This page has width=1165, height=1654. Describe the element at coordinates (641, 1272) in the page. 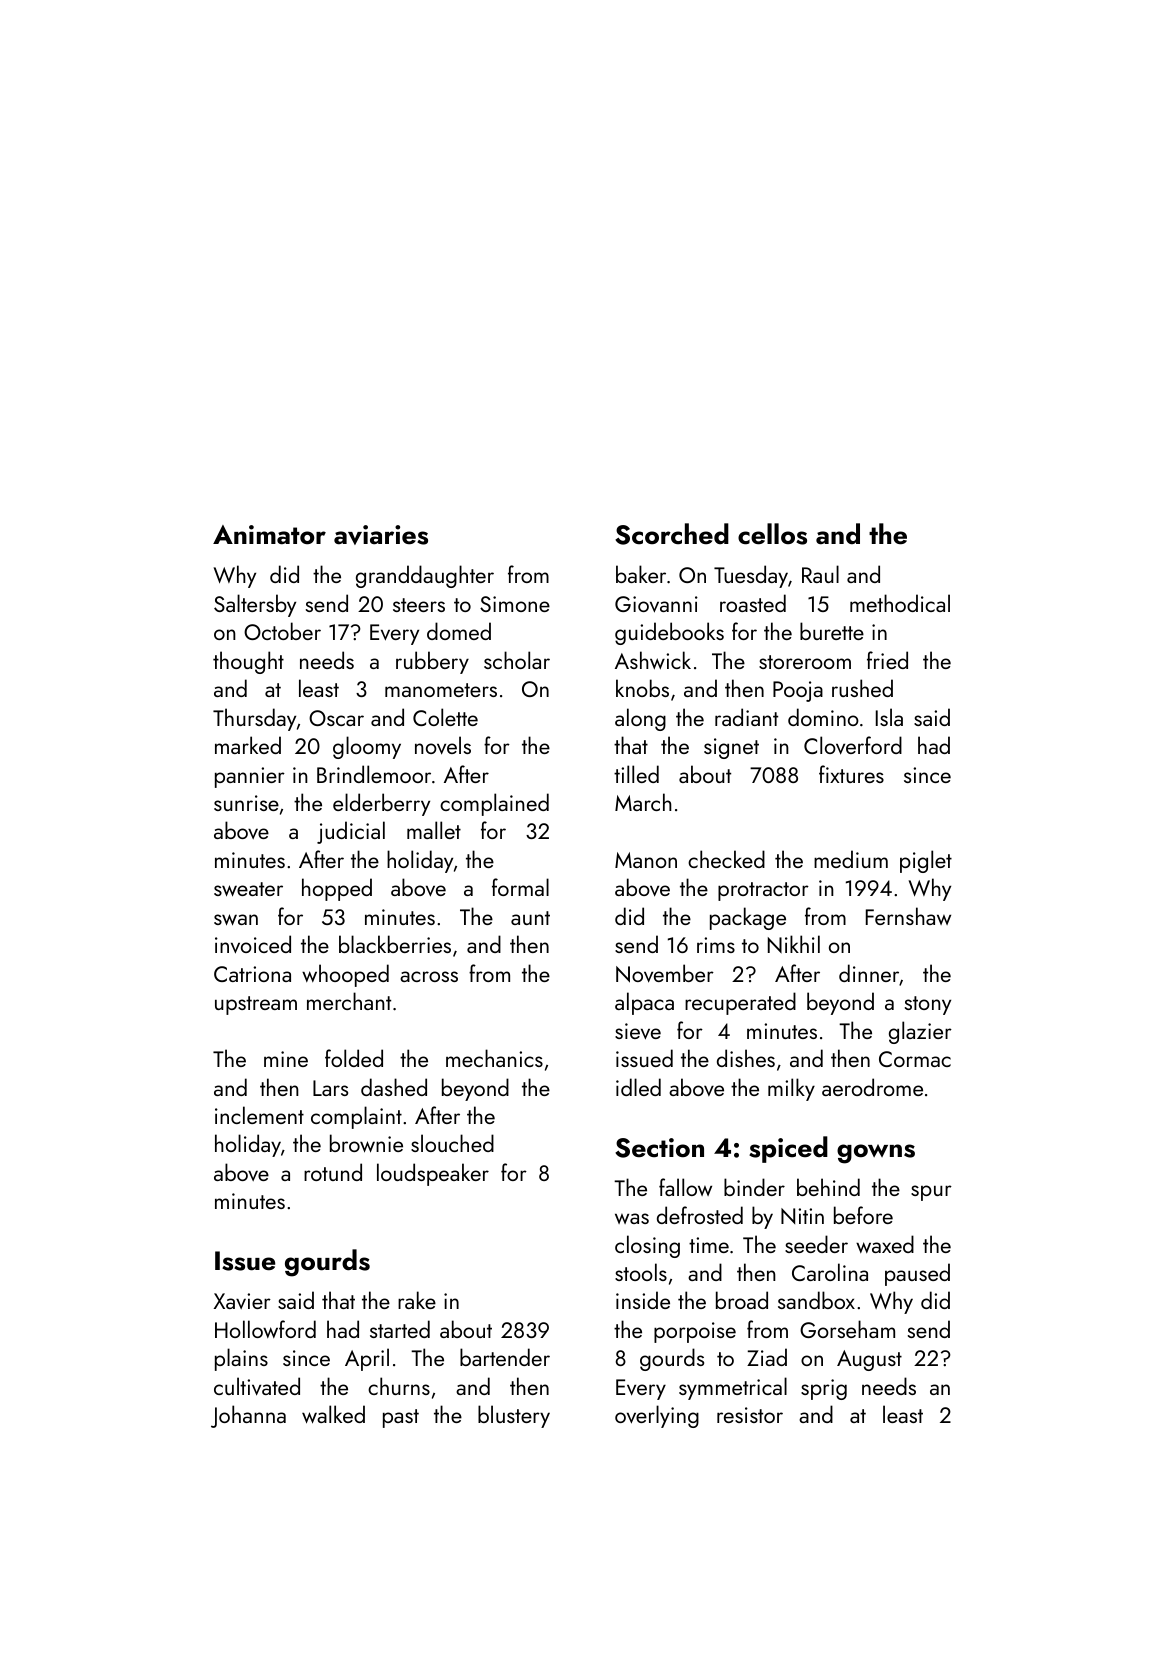

I see `stools` at that location.
